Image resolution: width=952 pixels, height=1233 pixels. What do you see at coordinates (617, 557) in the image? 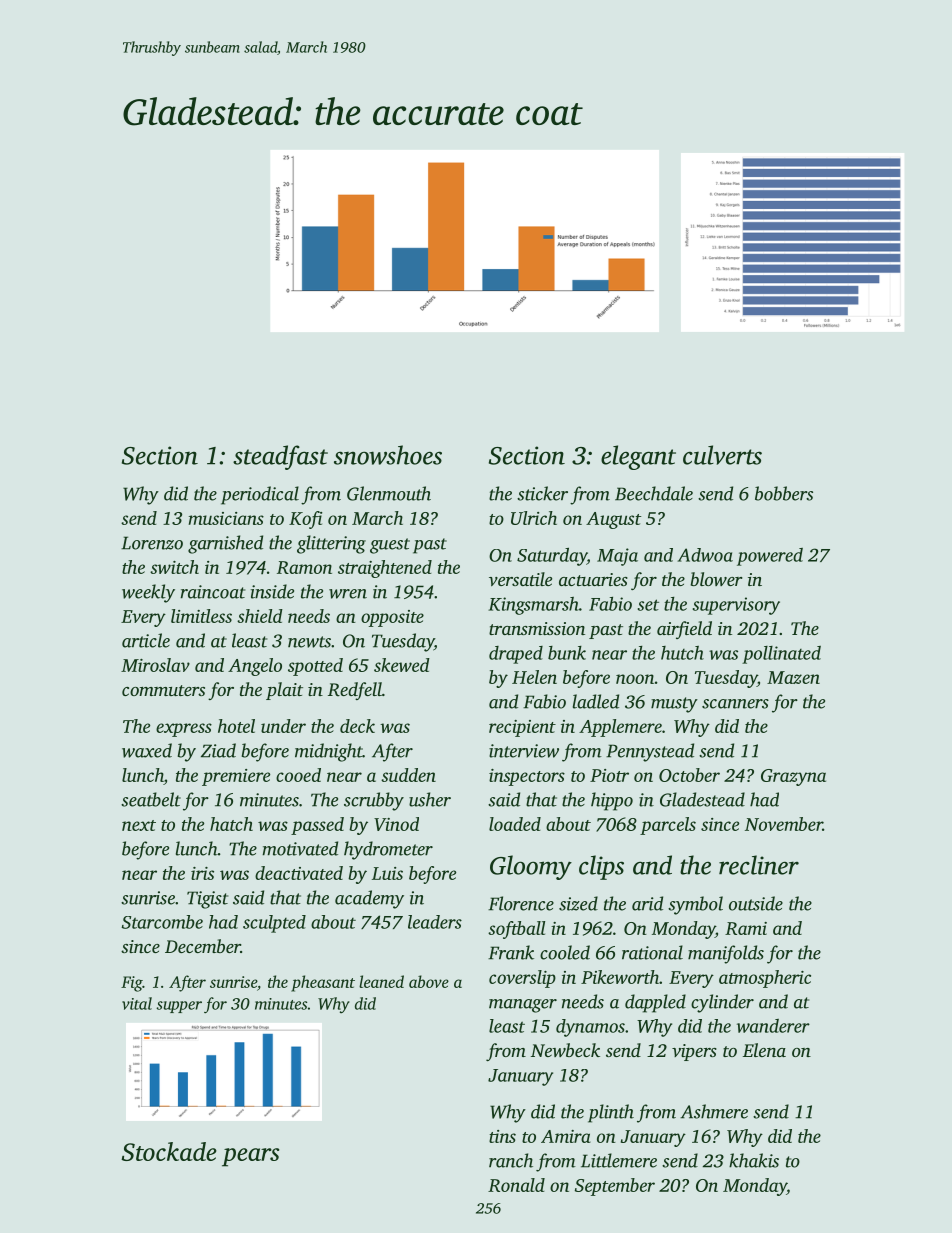
I see `Maja` at bounding box center [617, 557].
